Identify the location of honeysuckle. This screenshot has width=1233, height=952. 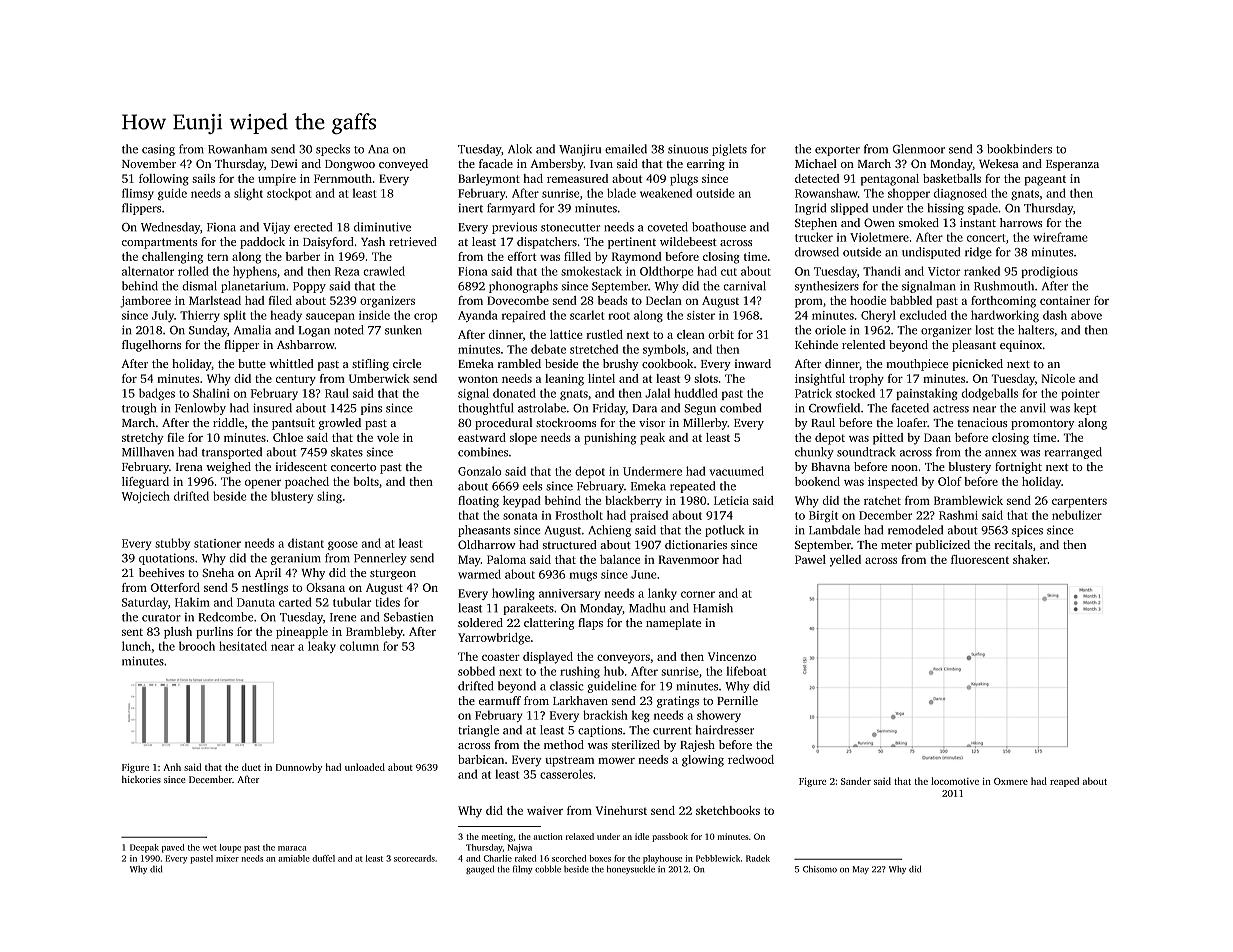
(631, 869).
